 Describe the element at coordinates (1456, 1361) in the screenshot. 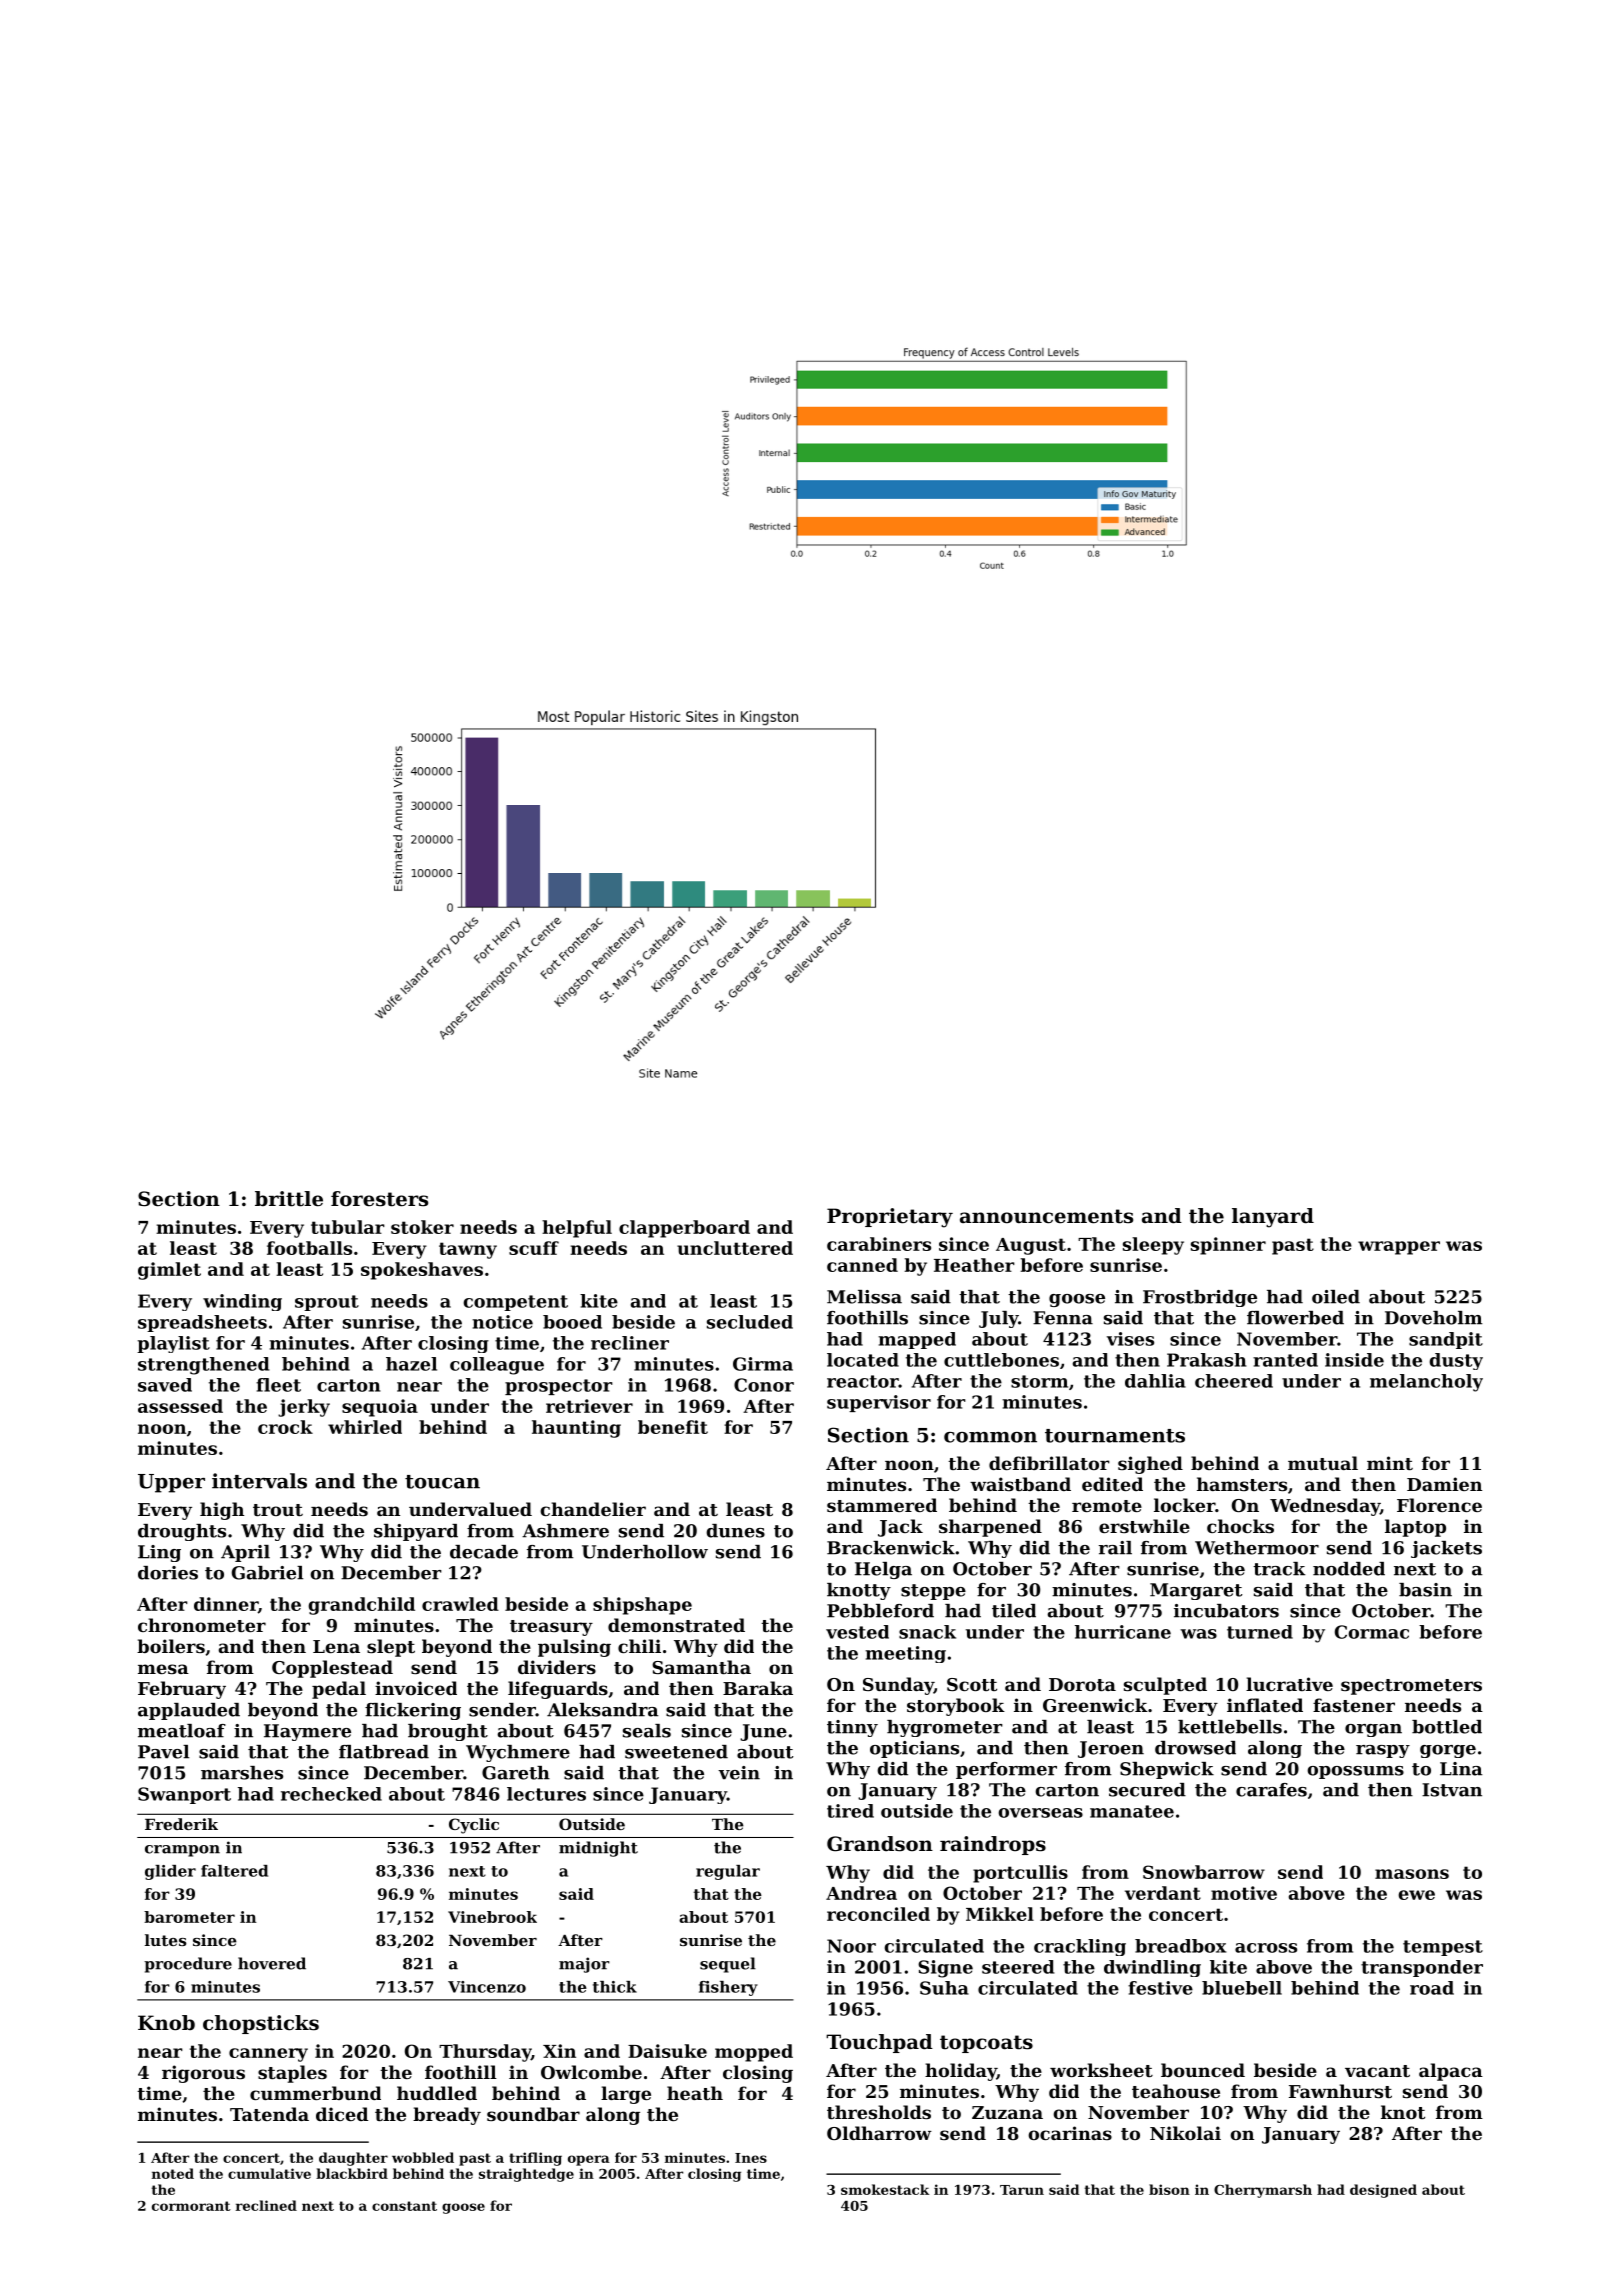

I see `dusty` at that location.
